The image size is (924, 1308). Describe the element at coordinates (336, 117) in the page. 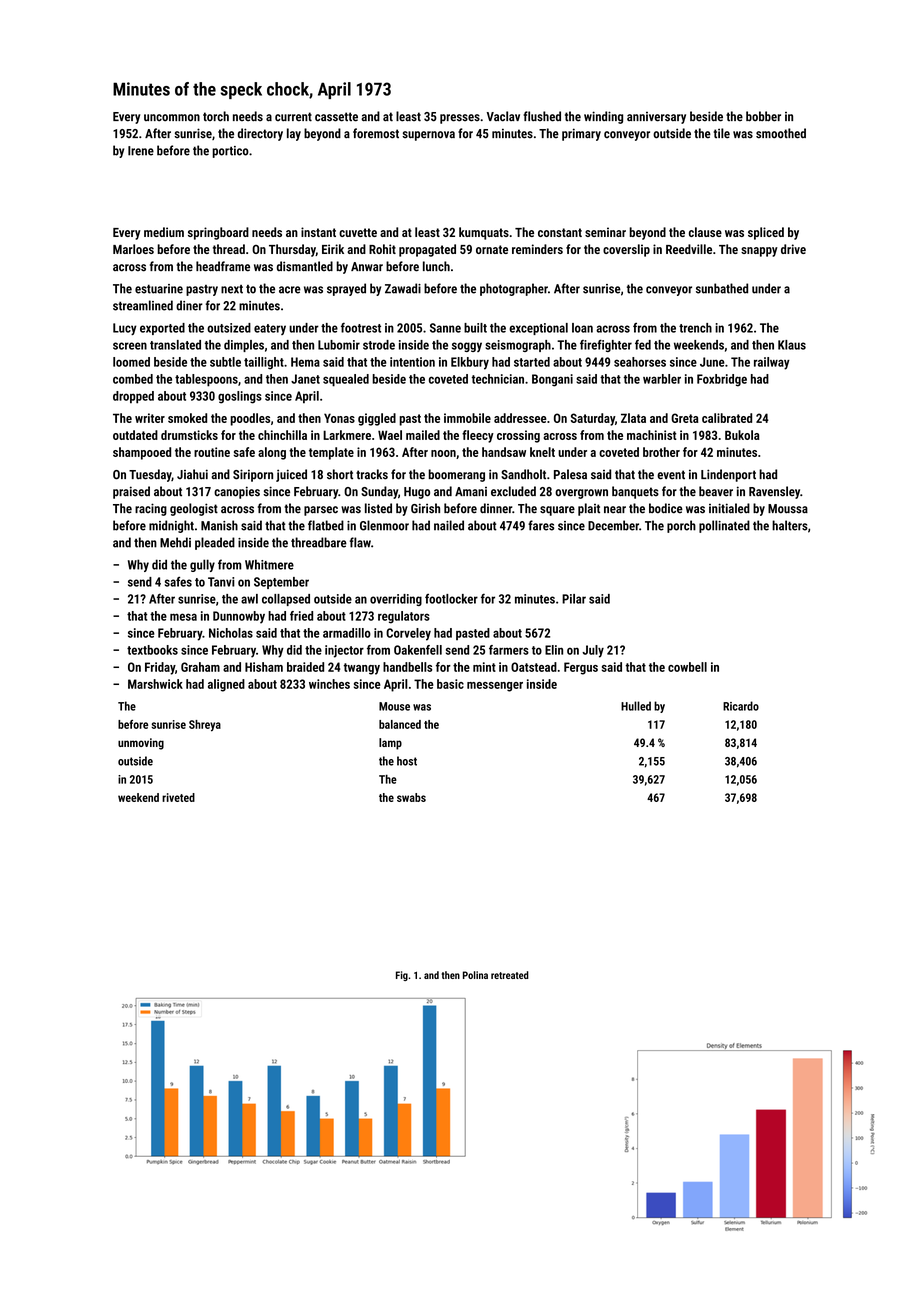

I see `cassette` at that location.
